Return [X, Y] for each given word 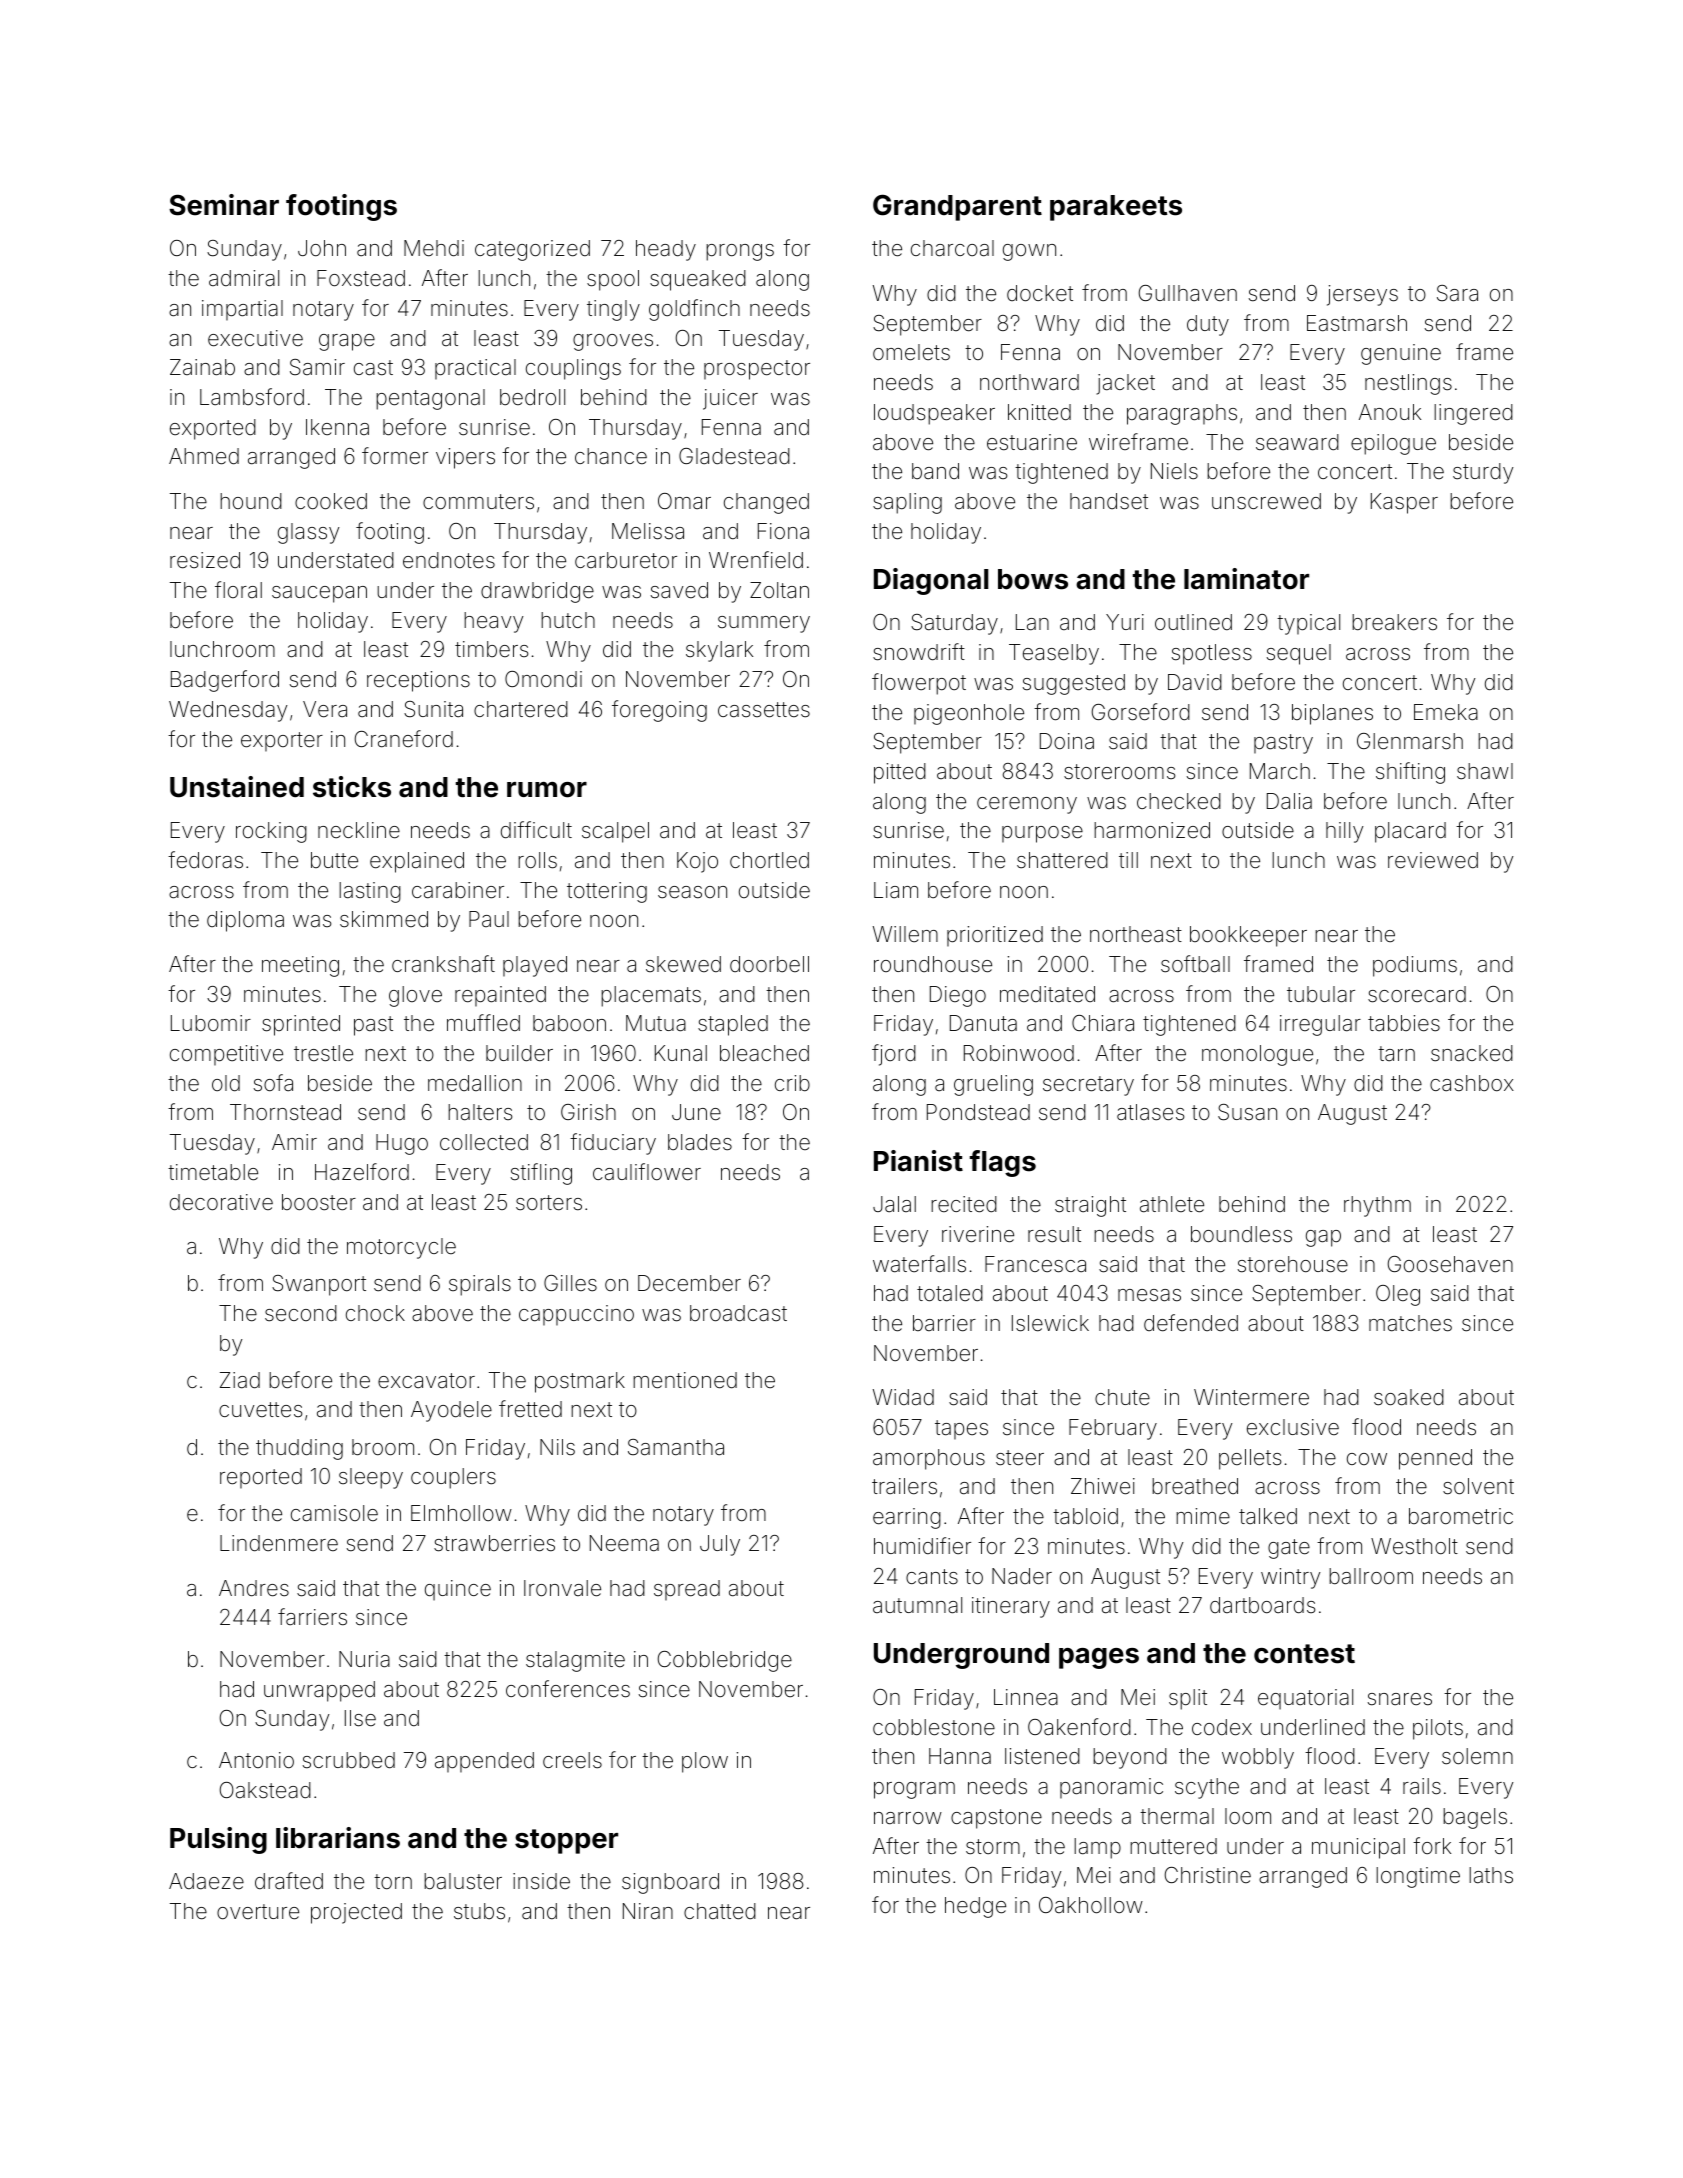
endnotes [449, 560]
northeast [1136, 934]
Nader [1022, 1576]
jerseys [1362, 295]
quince [458, 1590]
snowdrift [919, 652]
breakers [1394, 622]
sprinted [301, 1025]
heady [666, 250]
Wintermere [1251, 1397]
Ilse [360, 1718]
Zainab [202, 367]
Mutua [656, 1023]
